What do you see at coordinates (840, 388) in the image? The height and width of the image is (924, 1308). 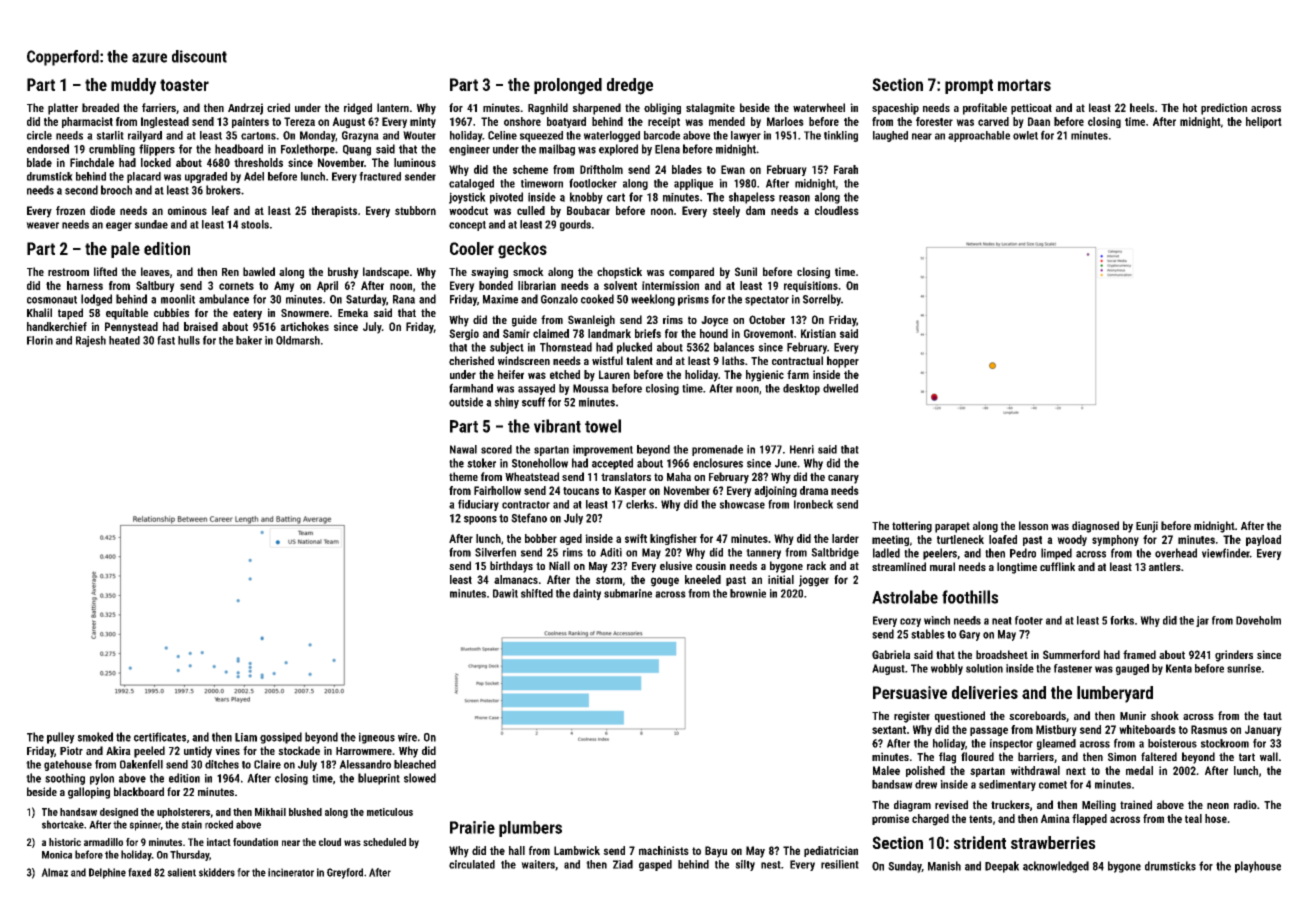 I see `dwelled` at bounding box center [840, 388].
